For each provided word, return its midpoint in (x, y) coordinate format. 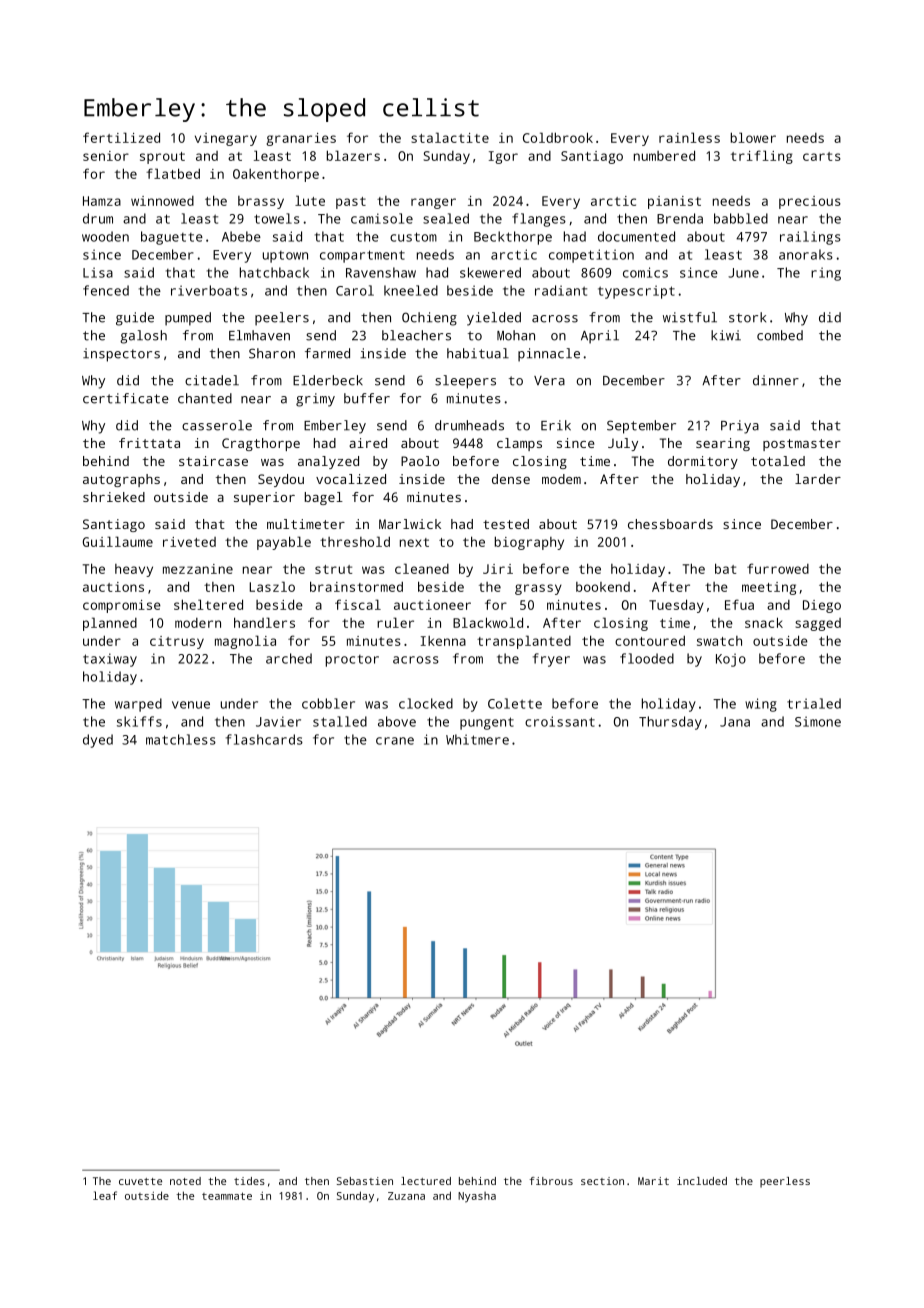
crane (395, 741)
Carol (355, 290)
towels (277, 218)
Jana (735, 722)
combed (780, 335)
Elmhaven (259, 335)
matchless (181, 739)
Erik (556, 425)
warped (138, 705)
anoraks (806, 254)
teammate (227, 1196)
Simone (818, 721)
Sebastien (365, 1181)
